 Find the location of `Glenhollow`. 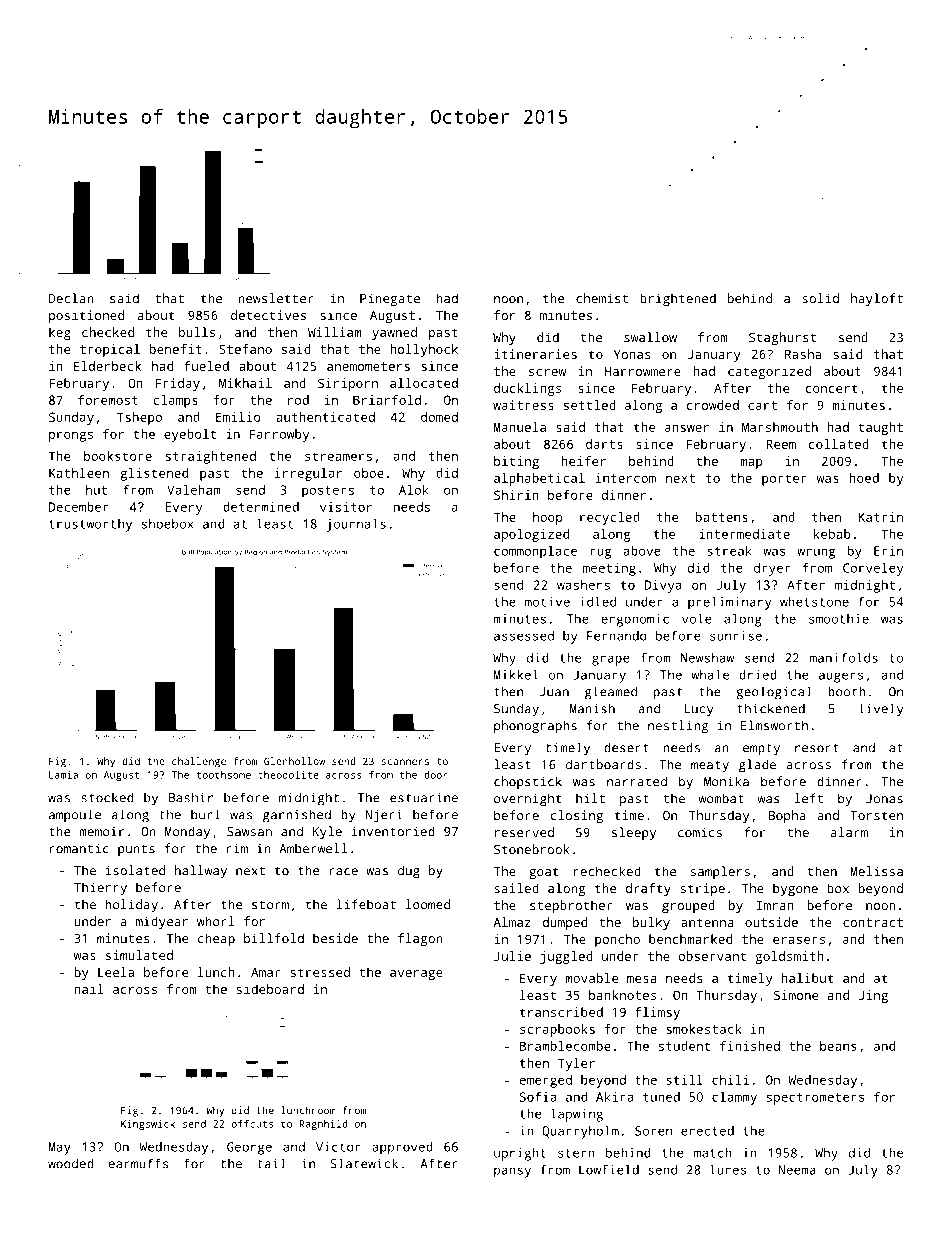

Glenhollow is located at coordinates (294, 761).
